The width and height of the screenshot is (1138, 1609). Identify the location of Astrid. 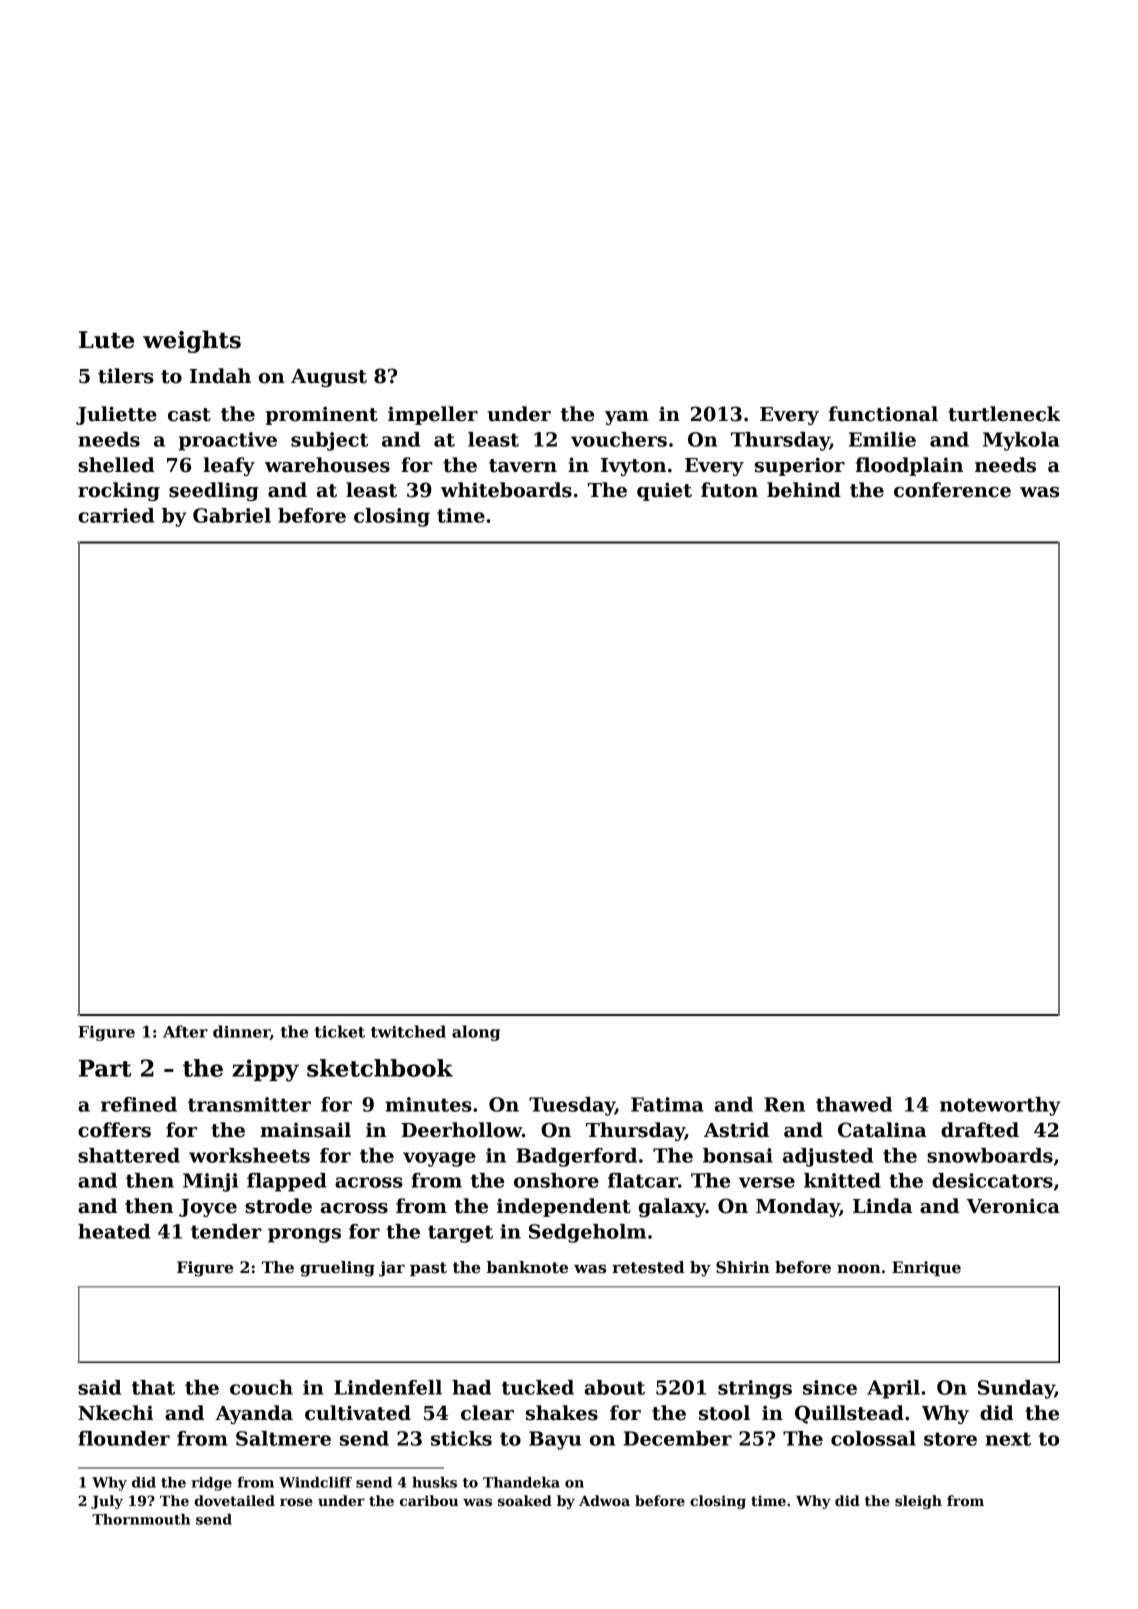
(736, 1130).
